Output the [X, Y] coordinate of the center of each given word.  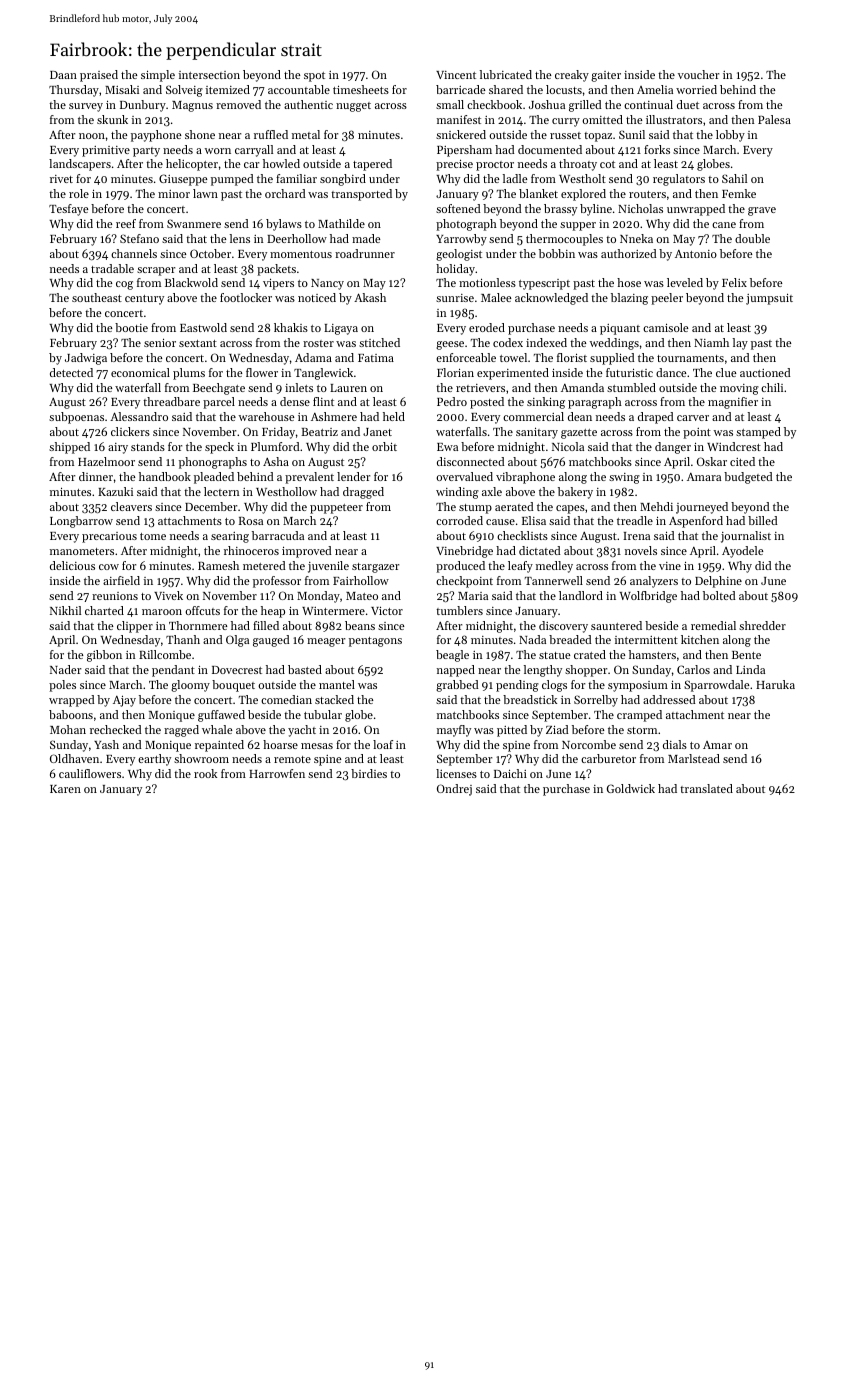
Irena [636, 536]
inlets [299, 387]
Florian [455, 372]
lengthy [543, 671]
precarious [109, 537]
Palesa [774, 119]
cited [742, 461]
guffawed [221, 716]
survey [86, 107]
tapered [372, 165]
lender [353, 476]
